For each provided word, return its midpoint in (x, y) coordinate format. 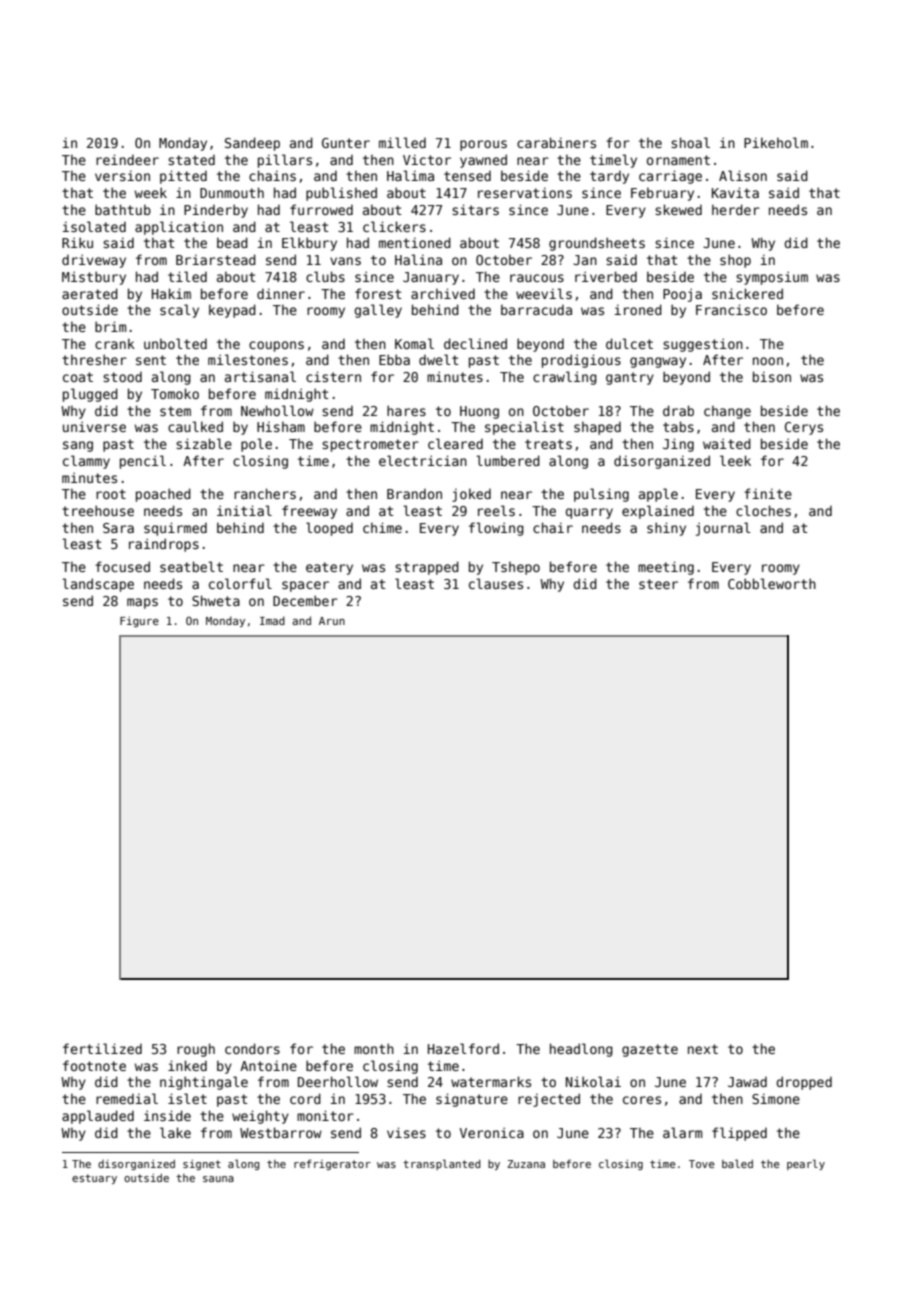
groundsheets (597, 244)
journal (723, 529)
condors (252, 1048)
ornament (678, 160)
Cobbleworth (772, 583)
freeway (309, 512)
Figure (139, 621)
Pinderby (216, 211)
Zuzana (526, 1164)
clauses (496, 583)
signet (202, 1165)
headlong (581, 1050)
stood (122, 377)
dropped (804, 1083)
